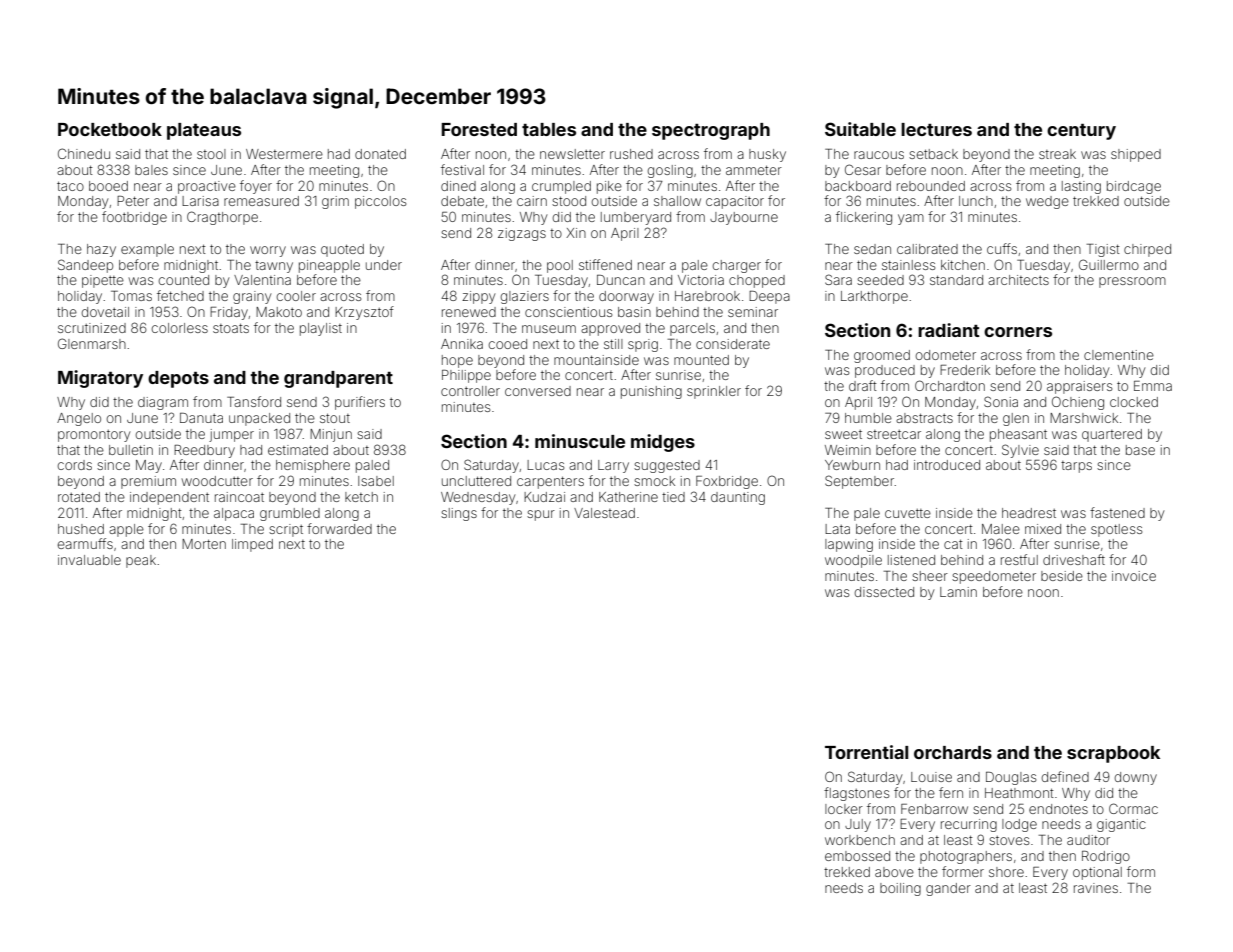  What do you see at coordinates (884, 592) in the document?
I see `dissected` at bounding box center [884, 592].
